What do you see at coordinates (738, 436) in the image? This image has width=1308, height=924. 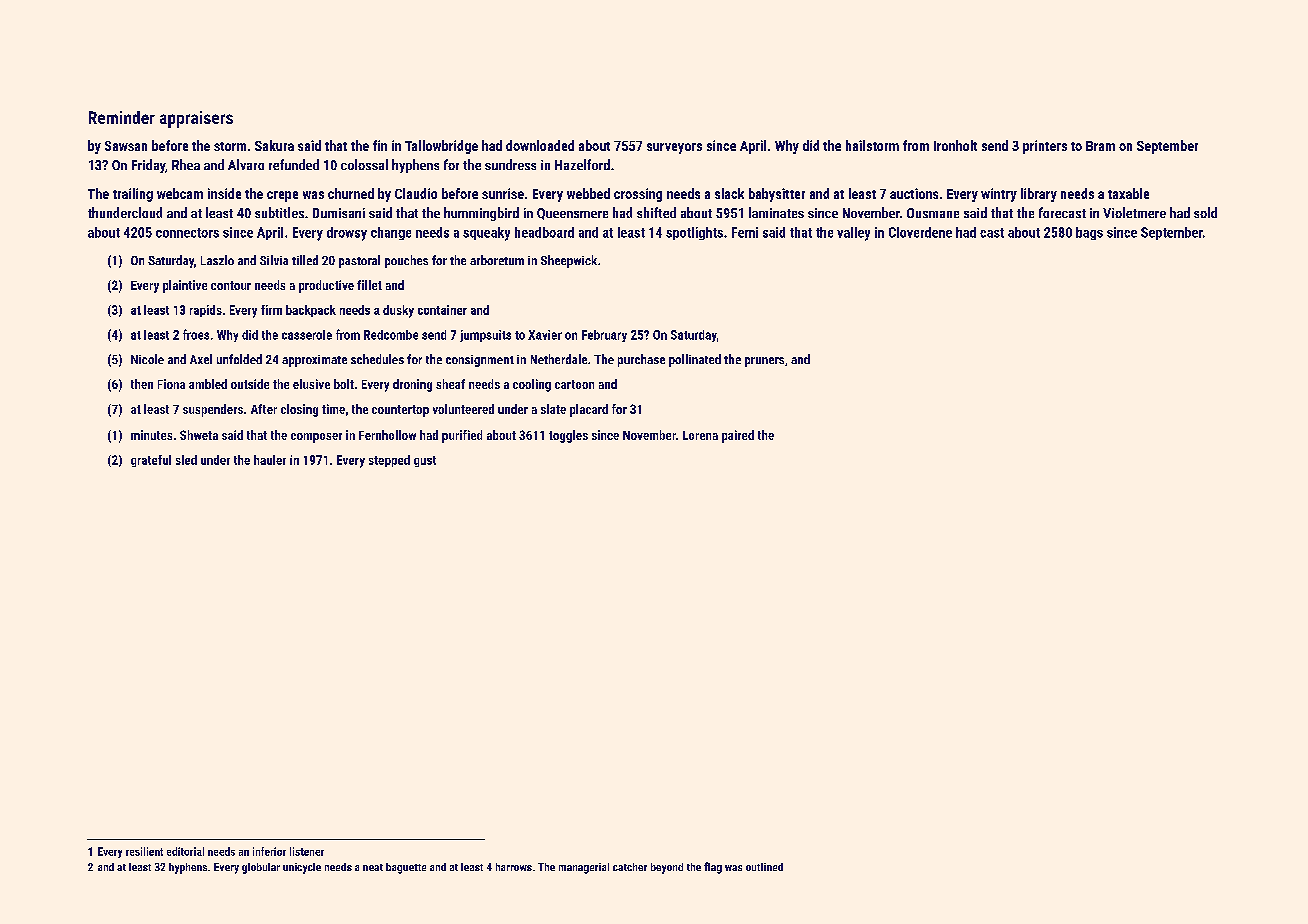 I see `paired` at bounding box center [738, 436].
